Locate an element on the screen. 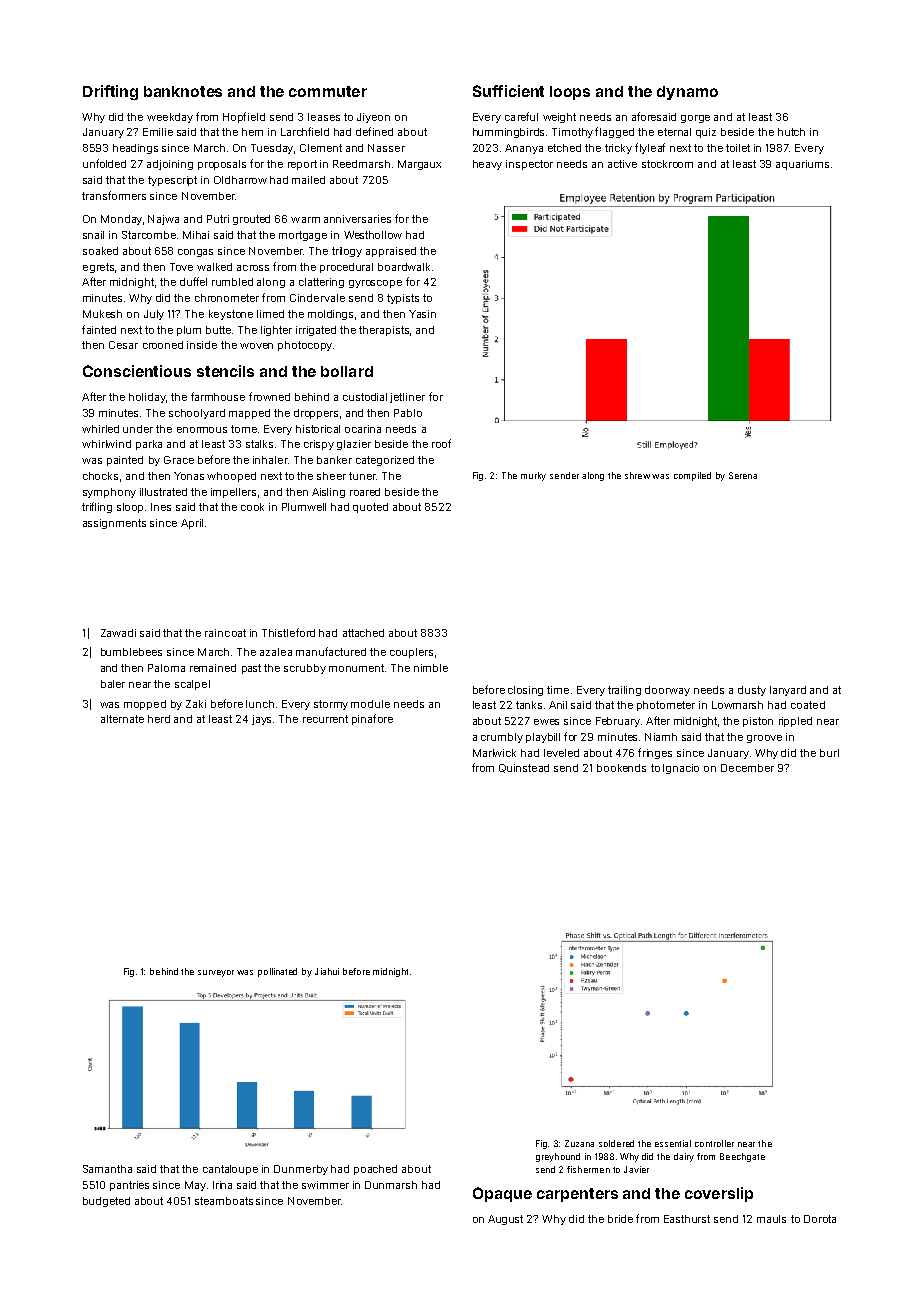  baler is located at coordinates (113, 684).
